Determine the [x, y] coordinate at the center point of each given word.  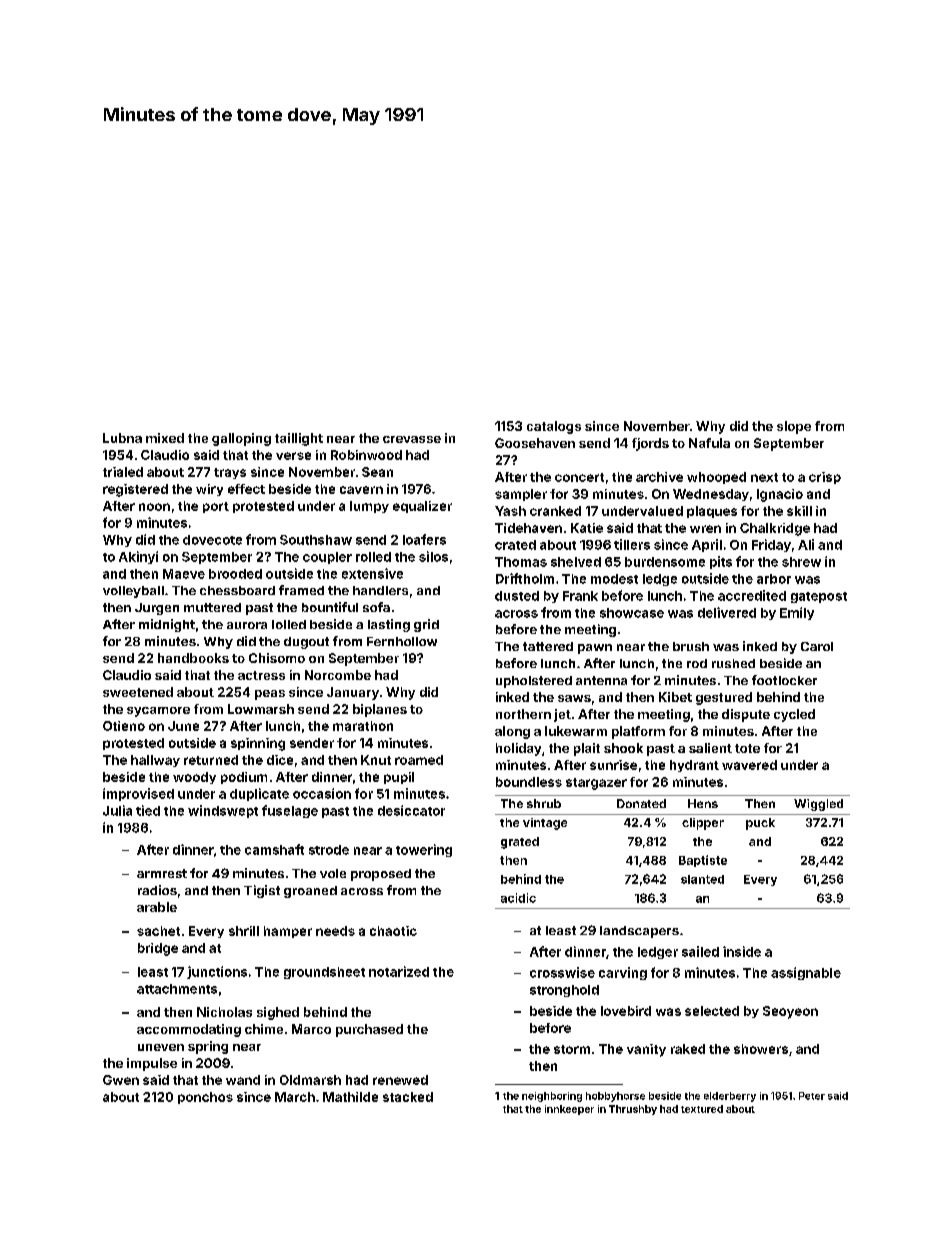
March [295, 1097]
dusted [517, 596]
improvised [138, 794]
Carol [817, 646]
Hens [703, 803]
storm [572, 1049]
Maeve [184, 574]
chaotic [393, 931]
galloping [241, 439]
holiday [518, 749]
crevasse [412, 439]
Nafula [709, 443]
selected [712, 1011]
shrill [244, 931]
